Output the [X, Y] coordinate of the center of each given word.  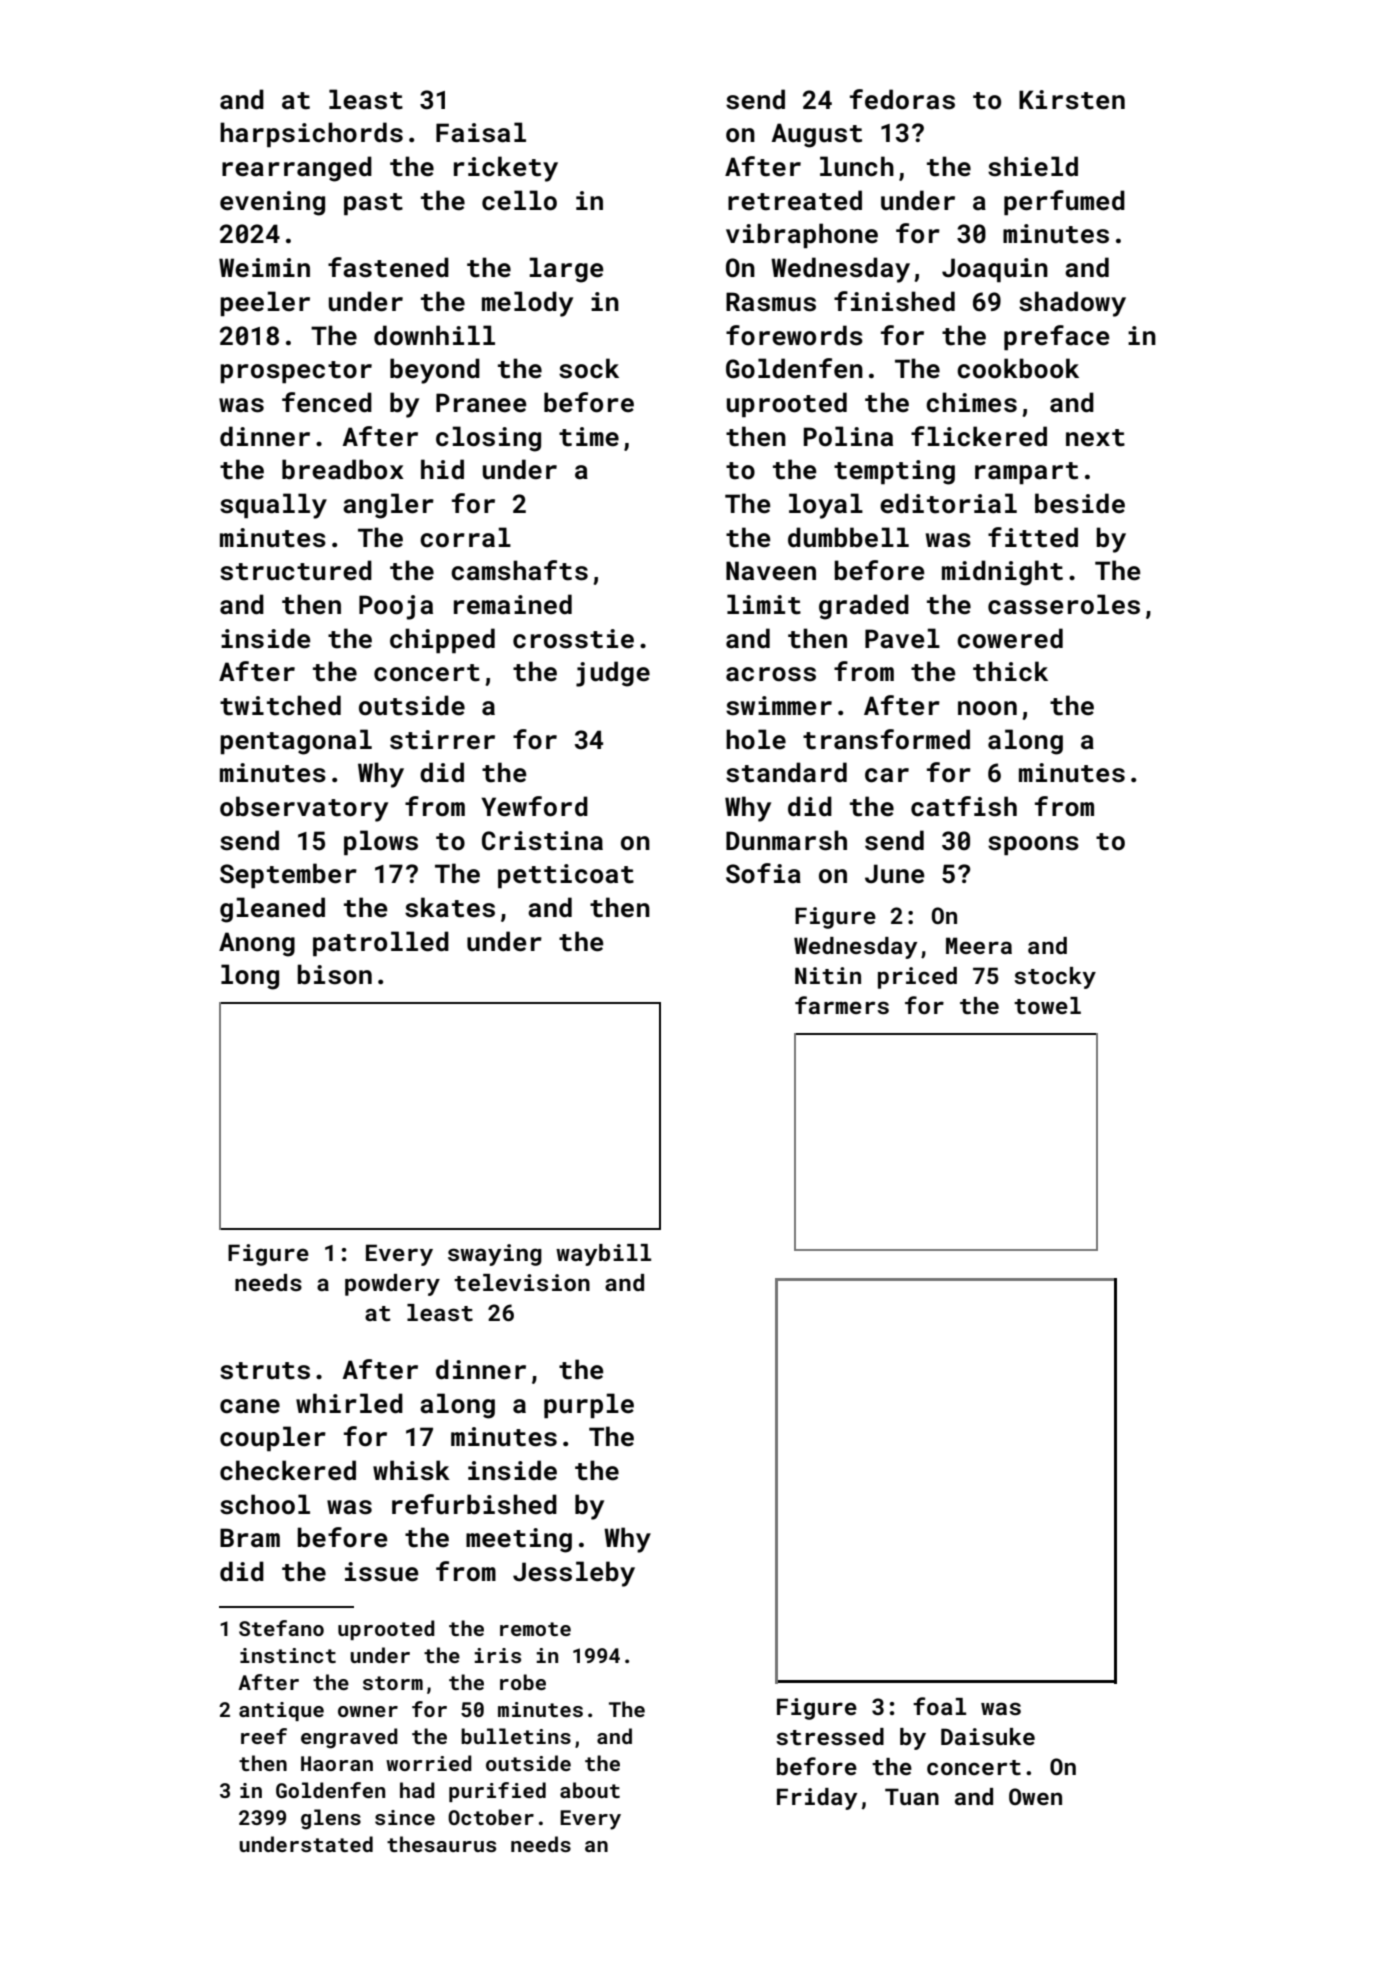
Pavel [902, 638]
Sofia [763, 873]
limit [764, 604]
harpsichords [311, 134]
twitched [280, 705]
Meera [979, 945]
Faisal [481, 132]
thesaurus [441, 1844]
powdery [392, 1285]
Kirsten [1072, 100]
